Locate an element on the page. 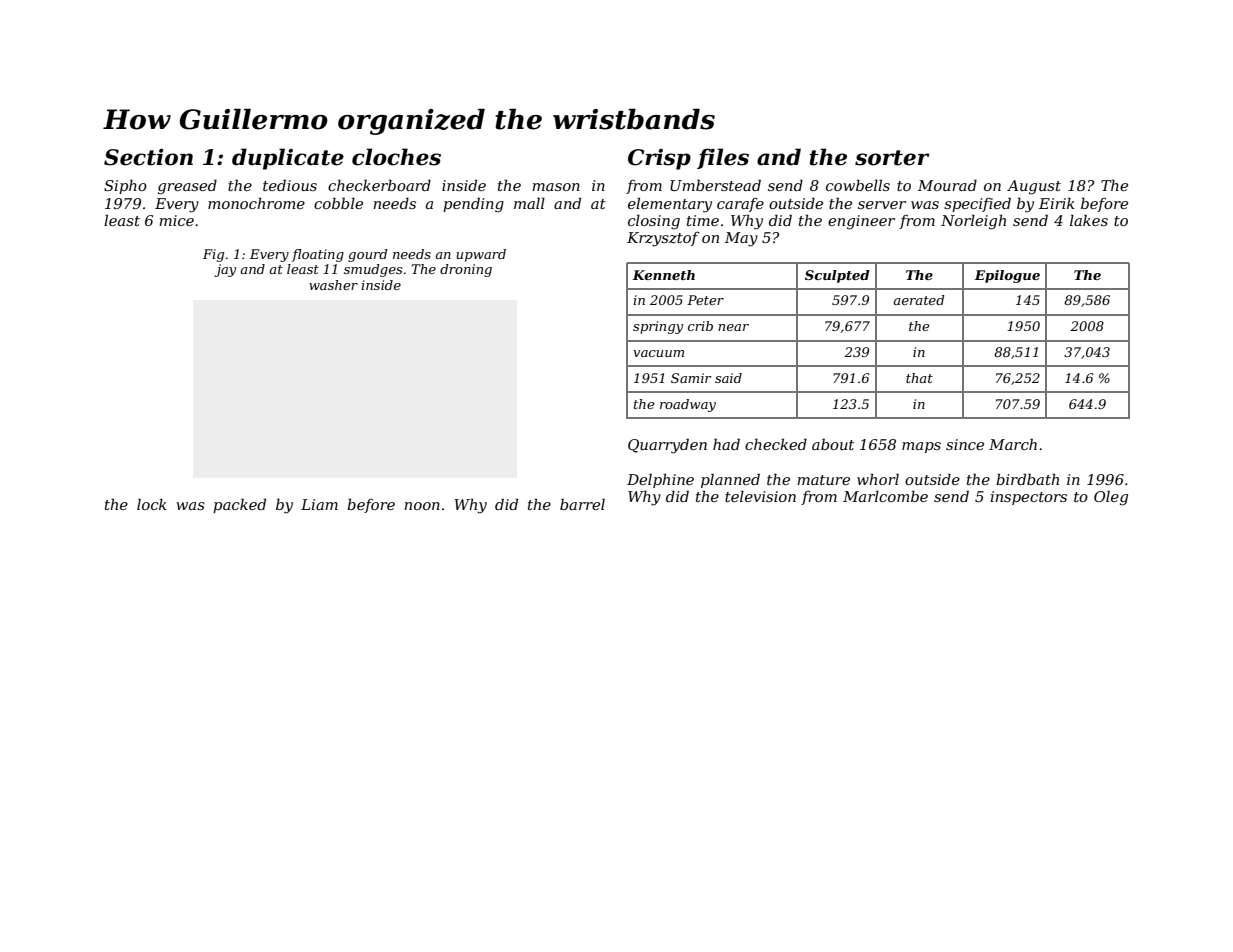 The width and height of the image is (1233, 952). jay is located at coordinates (225, 270).
